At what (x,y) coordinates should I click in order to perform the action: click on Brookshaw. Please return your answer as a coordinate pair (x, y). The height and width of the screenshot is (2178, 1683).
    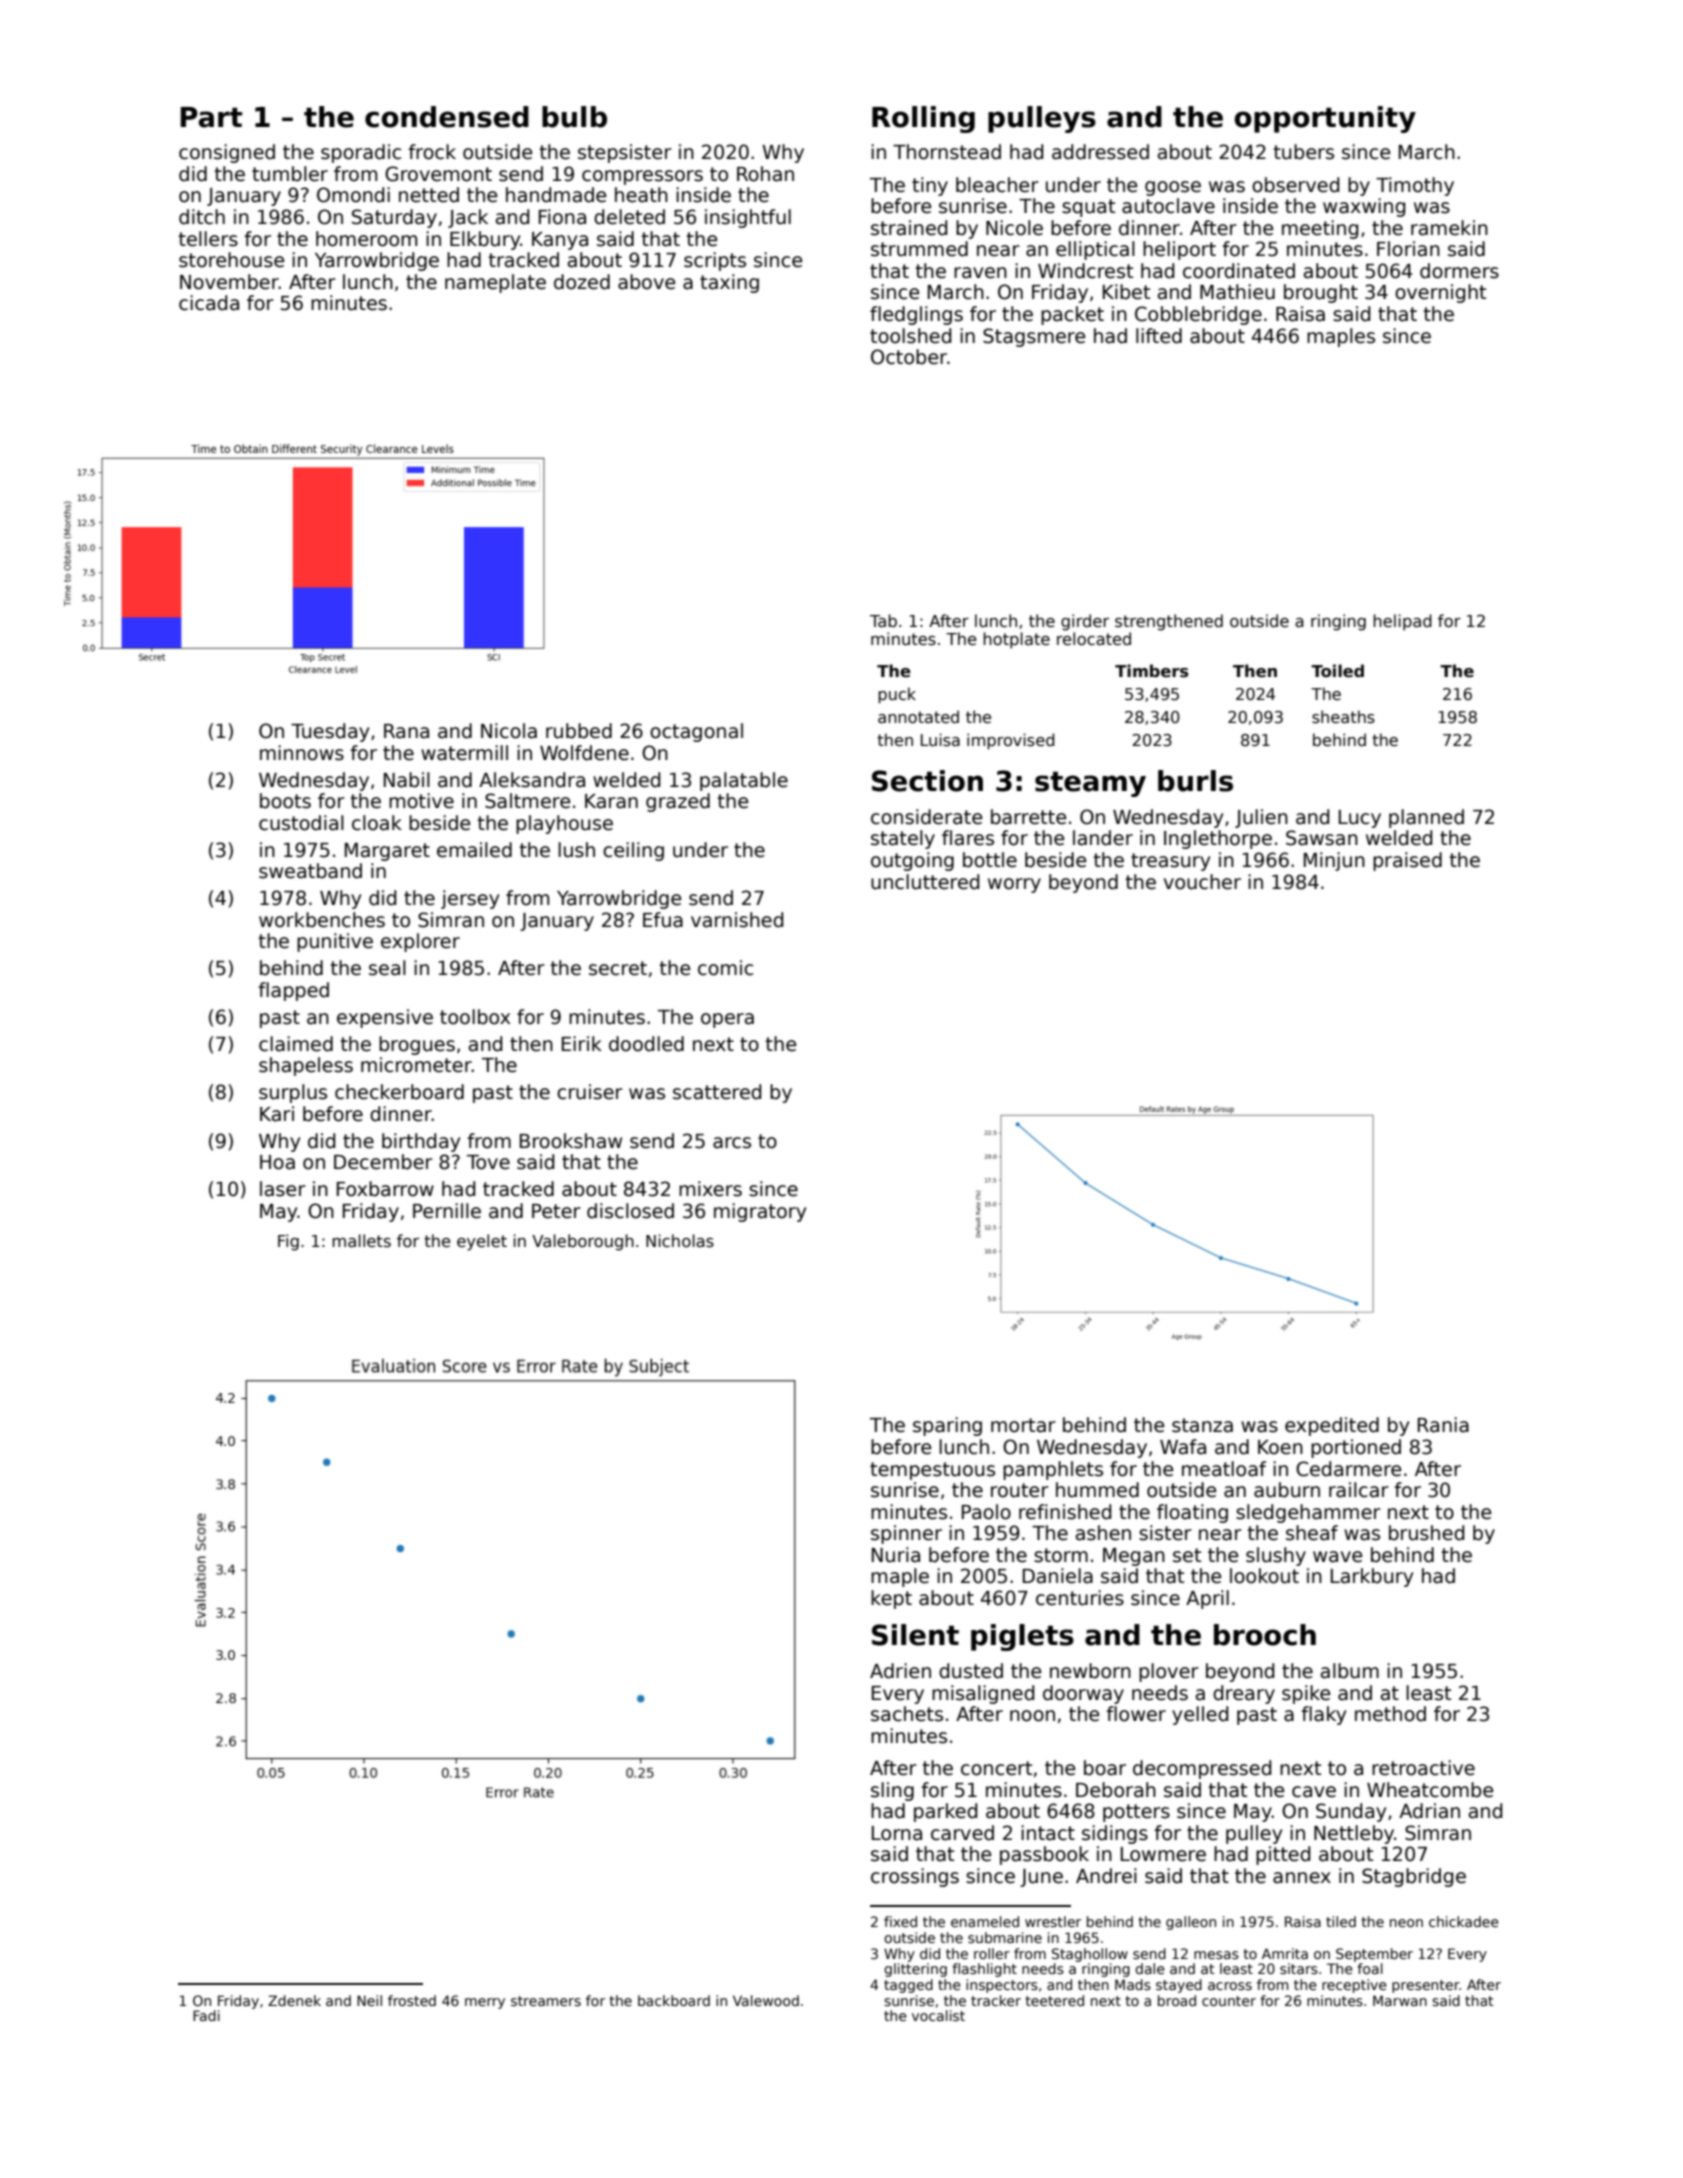
    Looking at the image, I should click on (571, 1141).
